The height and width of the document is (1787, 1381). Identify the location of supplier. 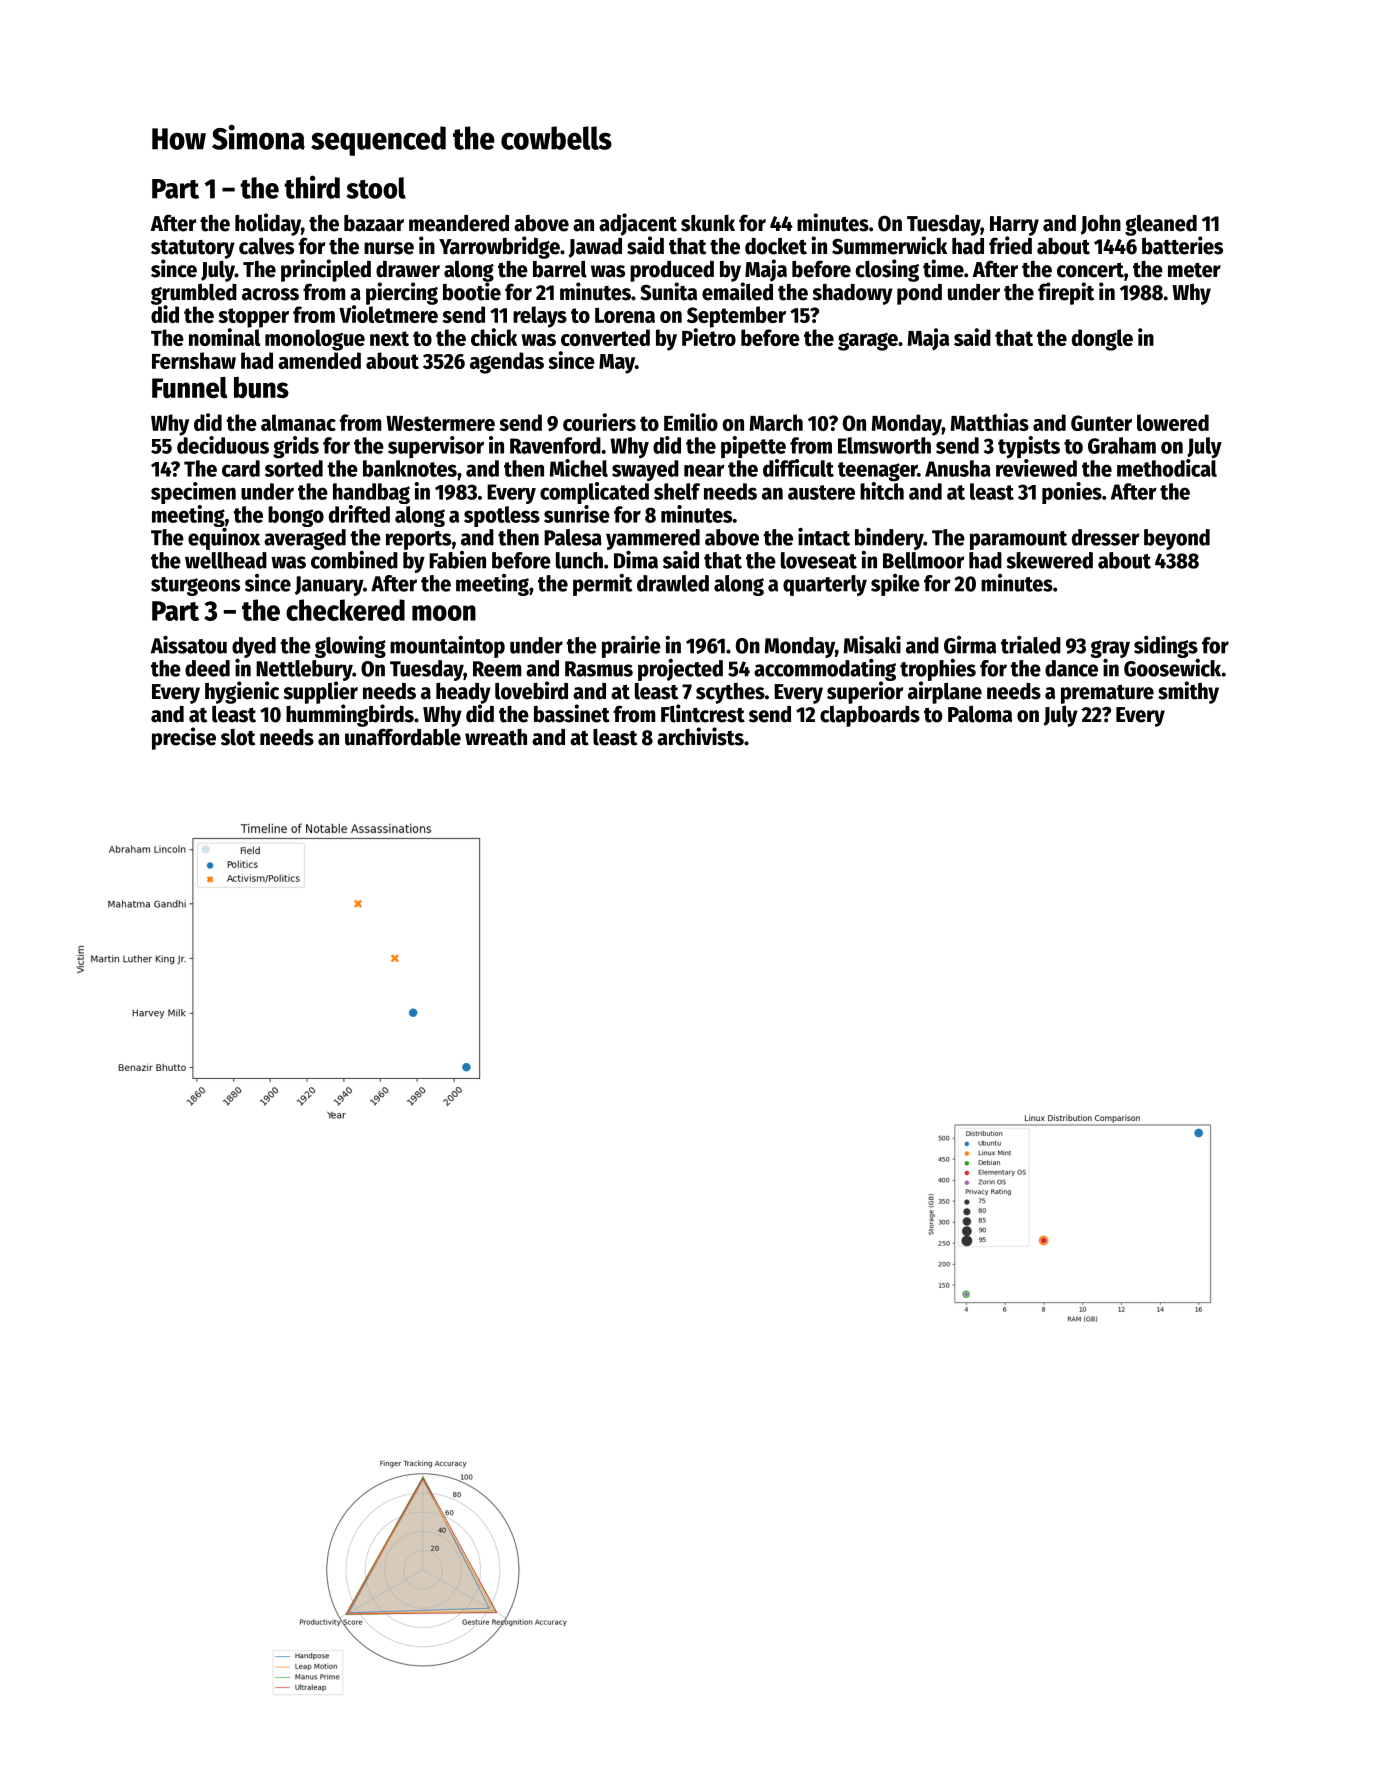
(320, 692).
